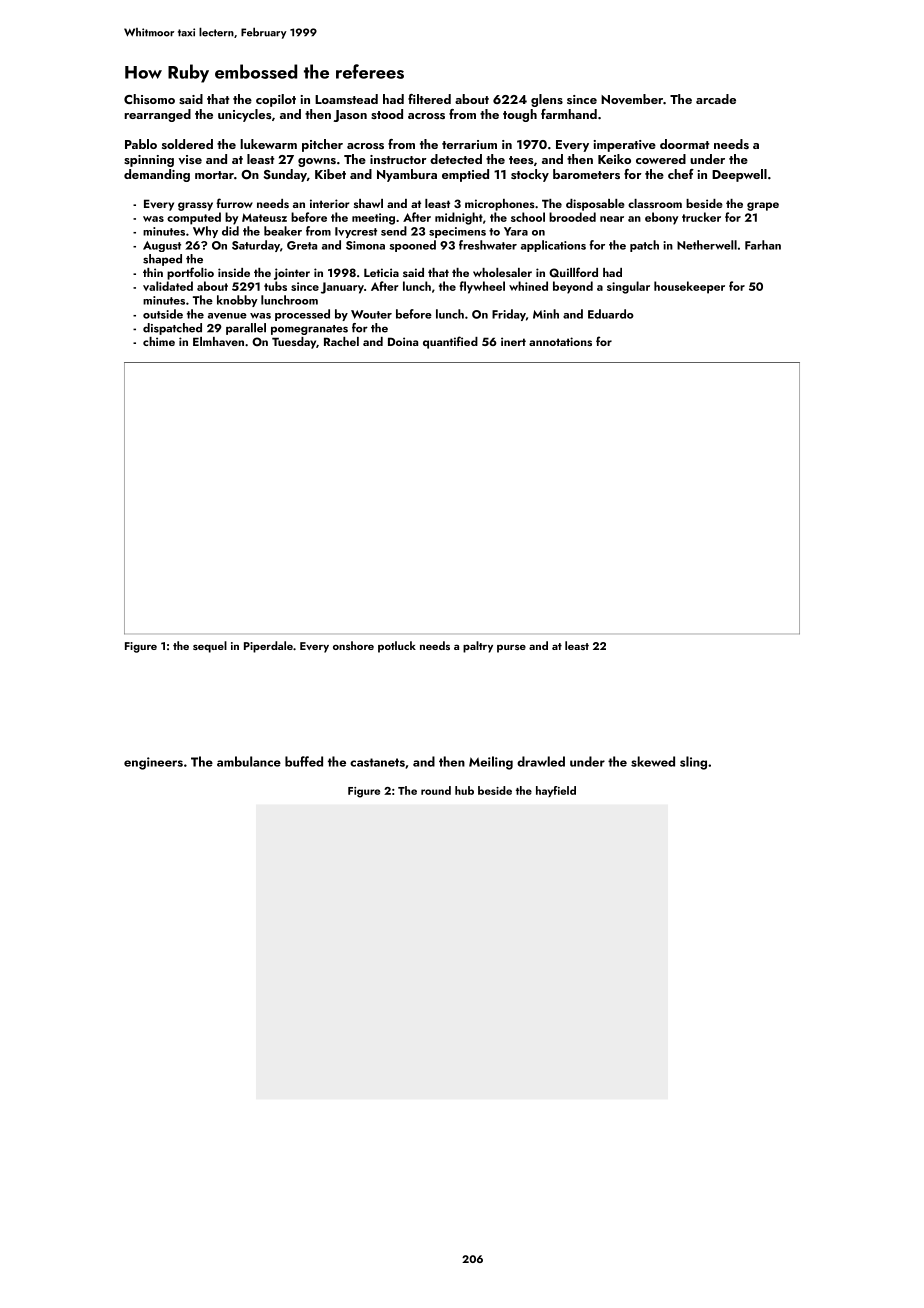 The width and height of the screenshot is (924, 1308). I want to click on engineers, so click(153, 763).
